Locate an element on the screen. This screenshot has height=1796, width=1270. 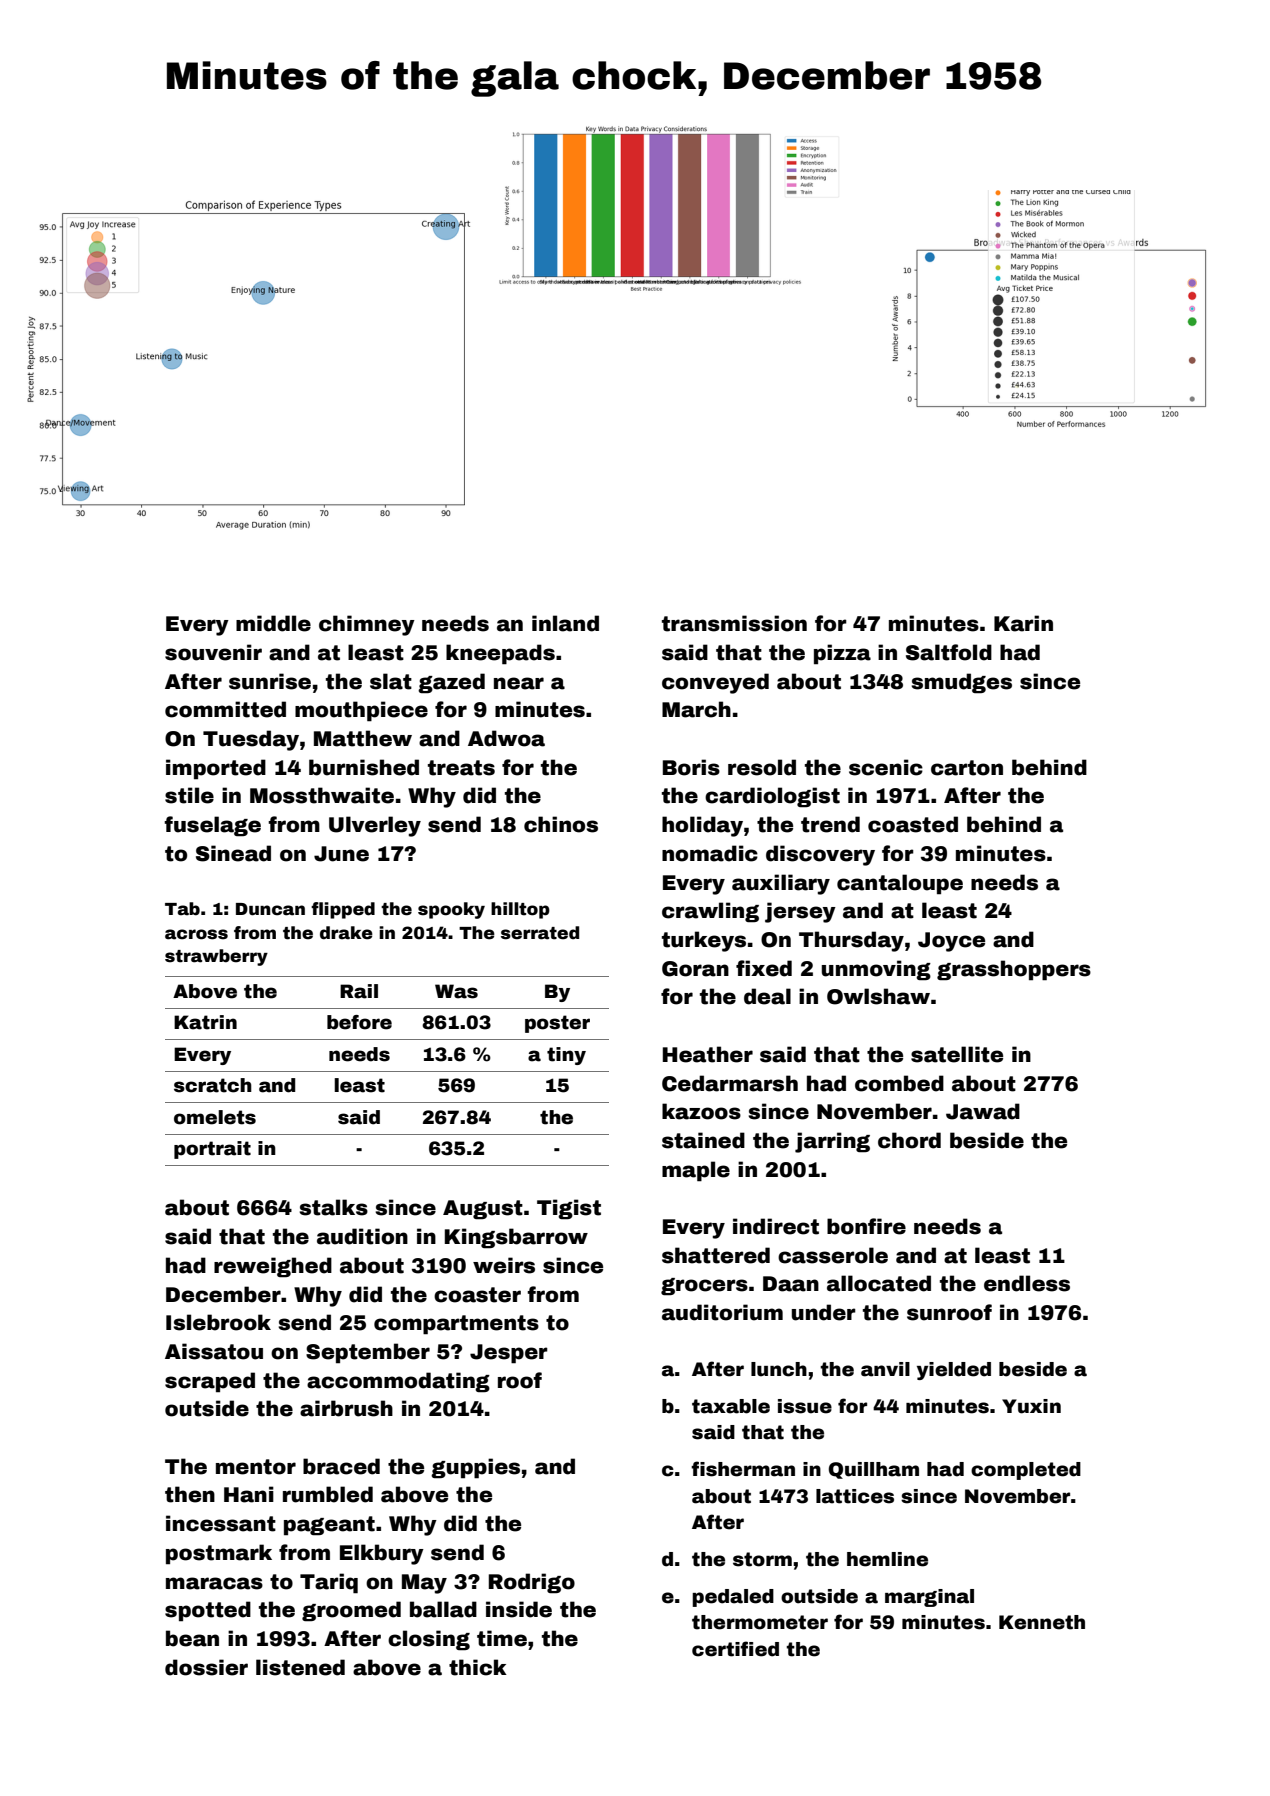
allocated is located at coordinates (879, 1283).
